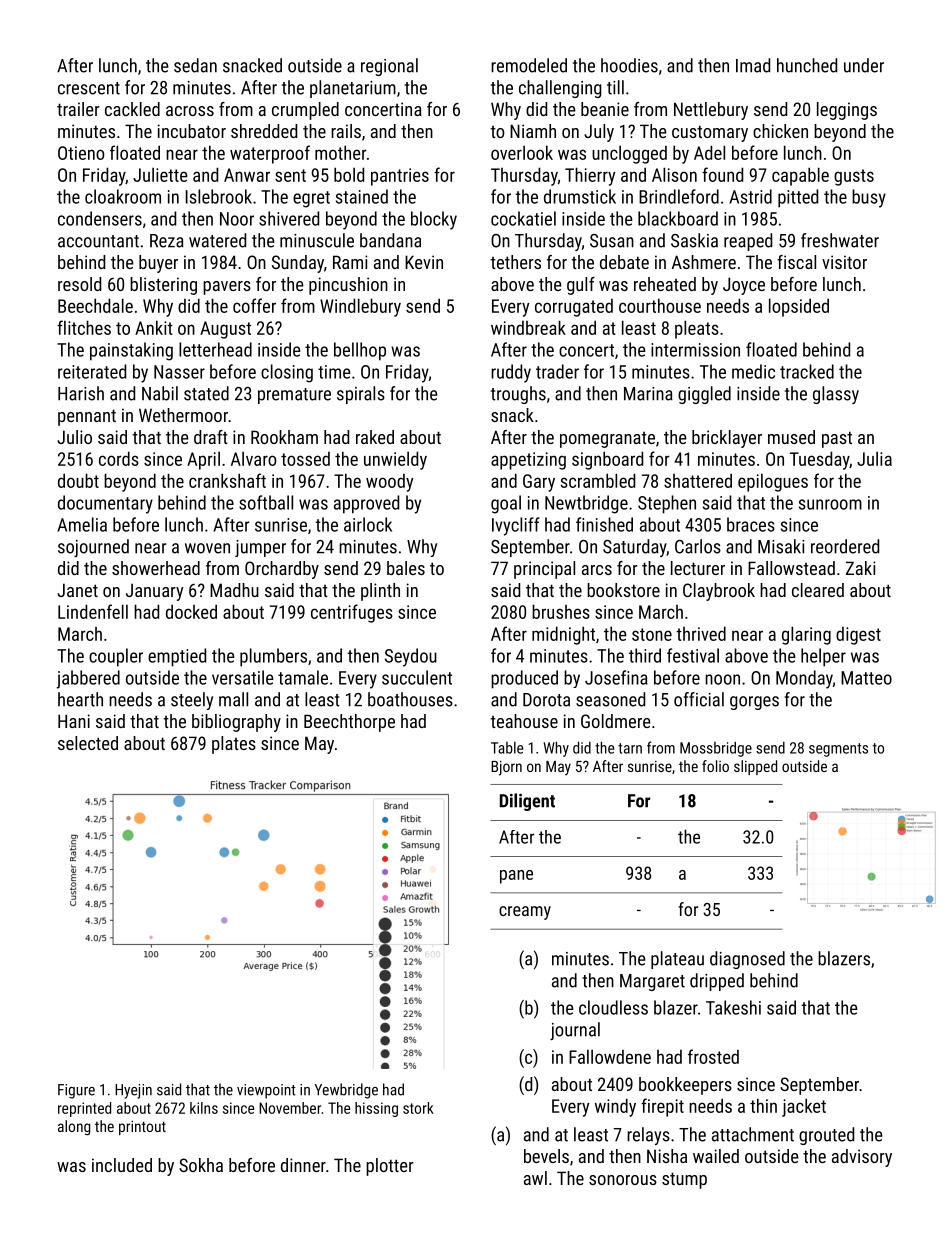 This image has height=1233, width=952. What do you see at coordinates (516, 877) in the image?
I see `pane` at bounding box center [516, 877].
